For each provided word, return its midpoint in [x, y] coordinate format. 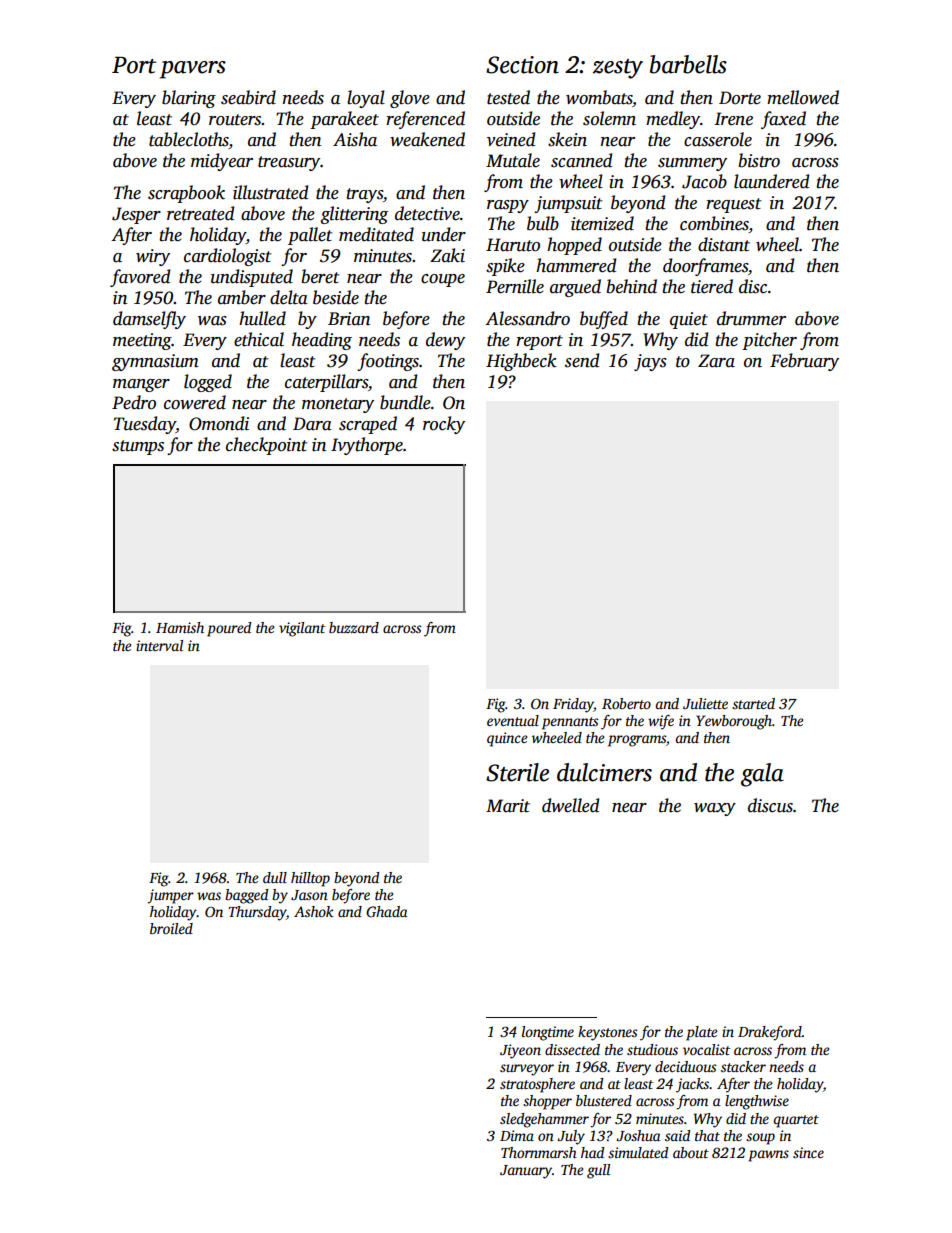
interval [159, 645]
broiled [171, 928]
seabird [248, 97]
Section [522, 65]
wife [661, 722]
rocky [444, 425]
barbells [688, 64]
